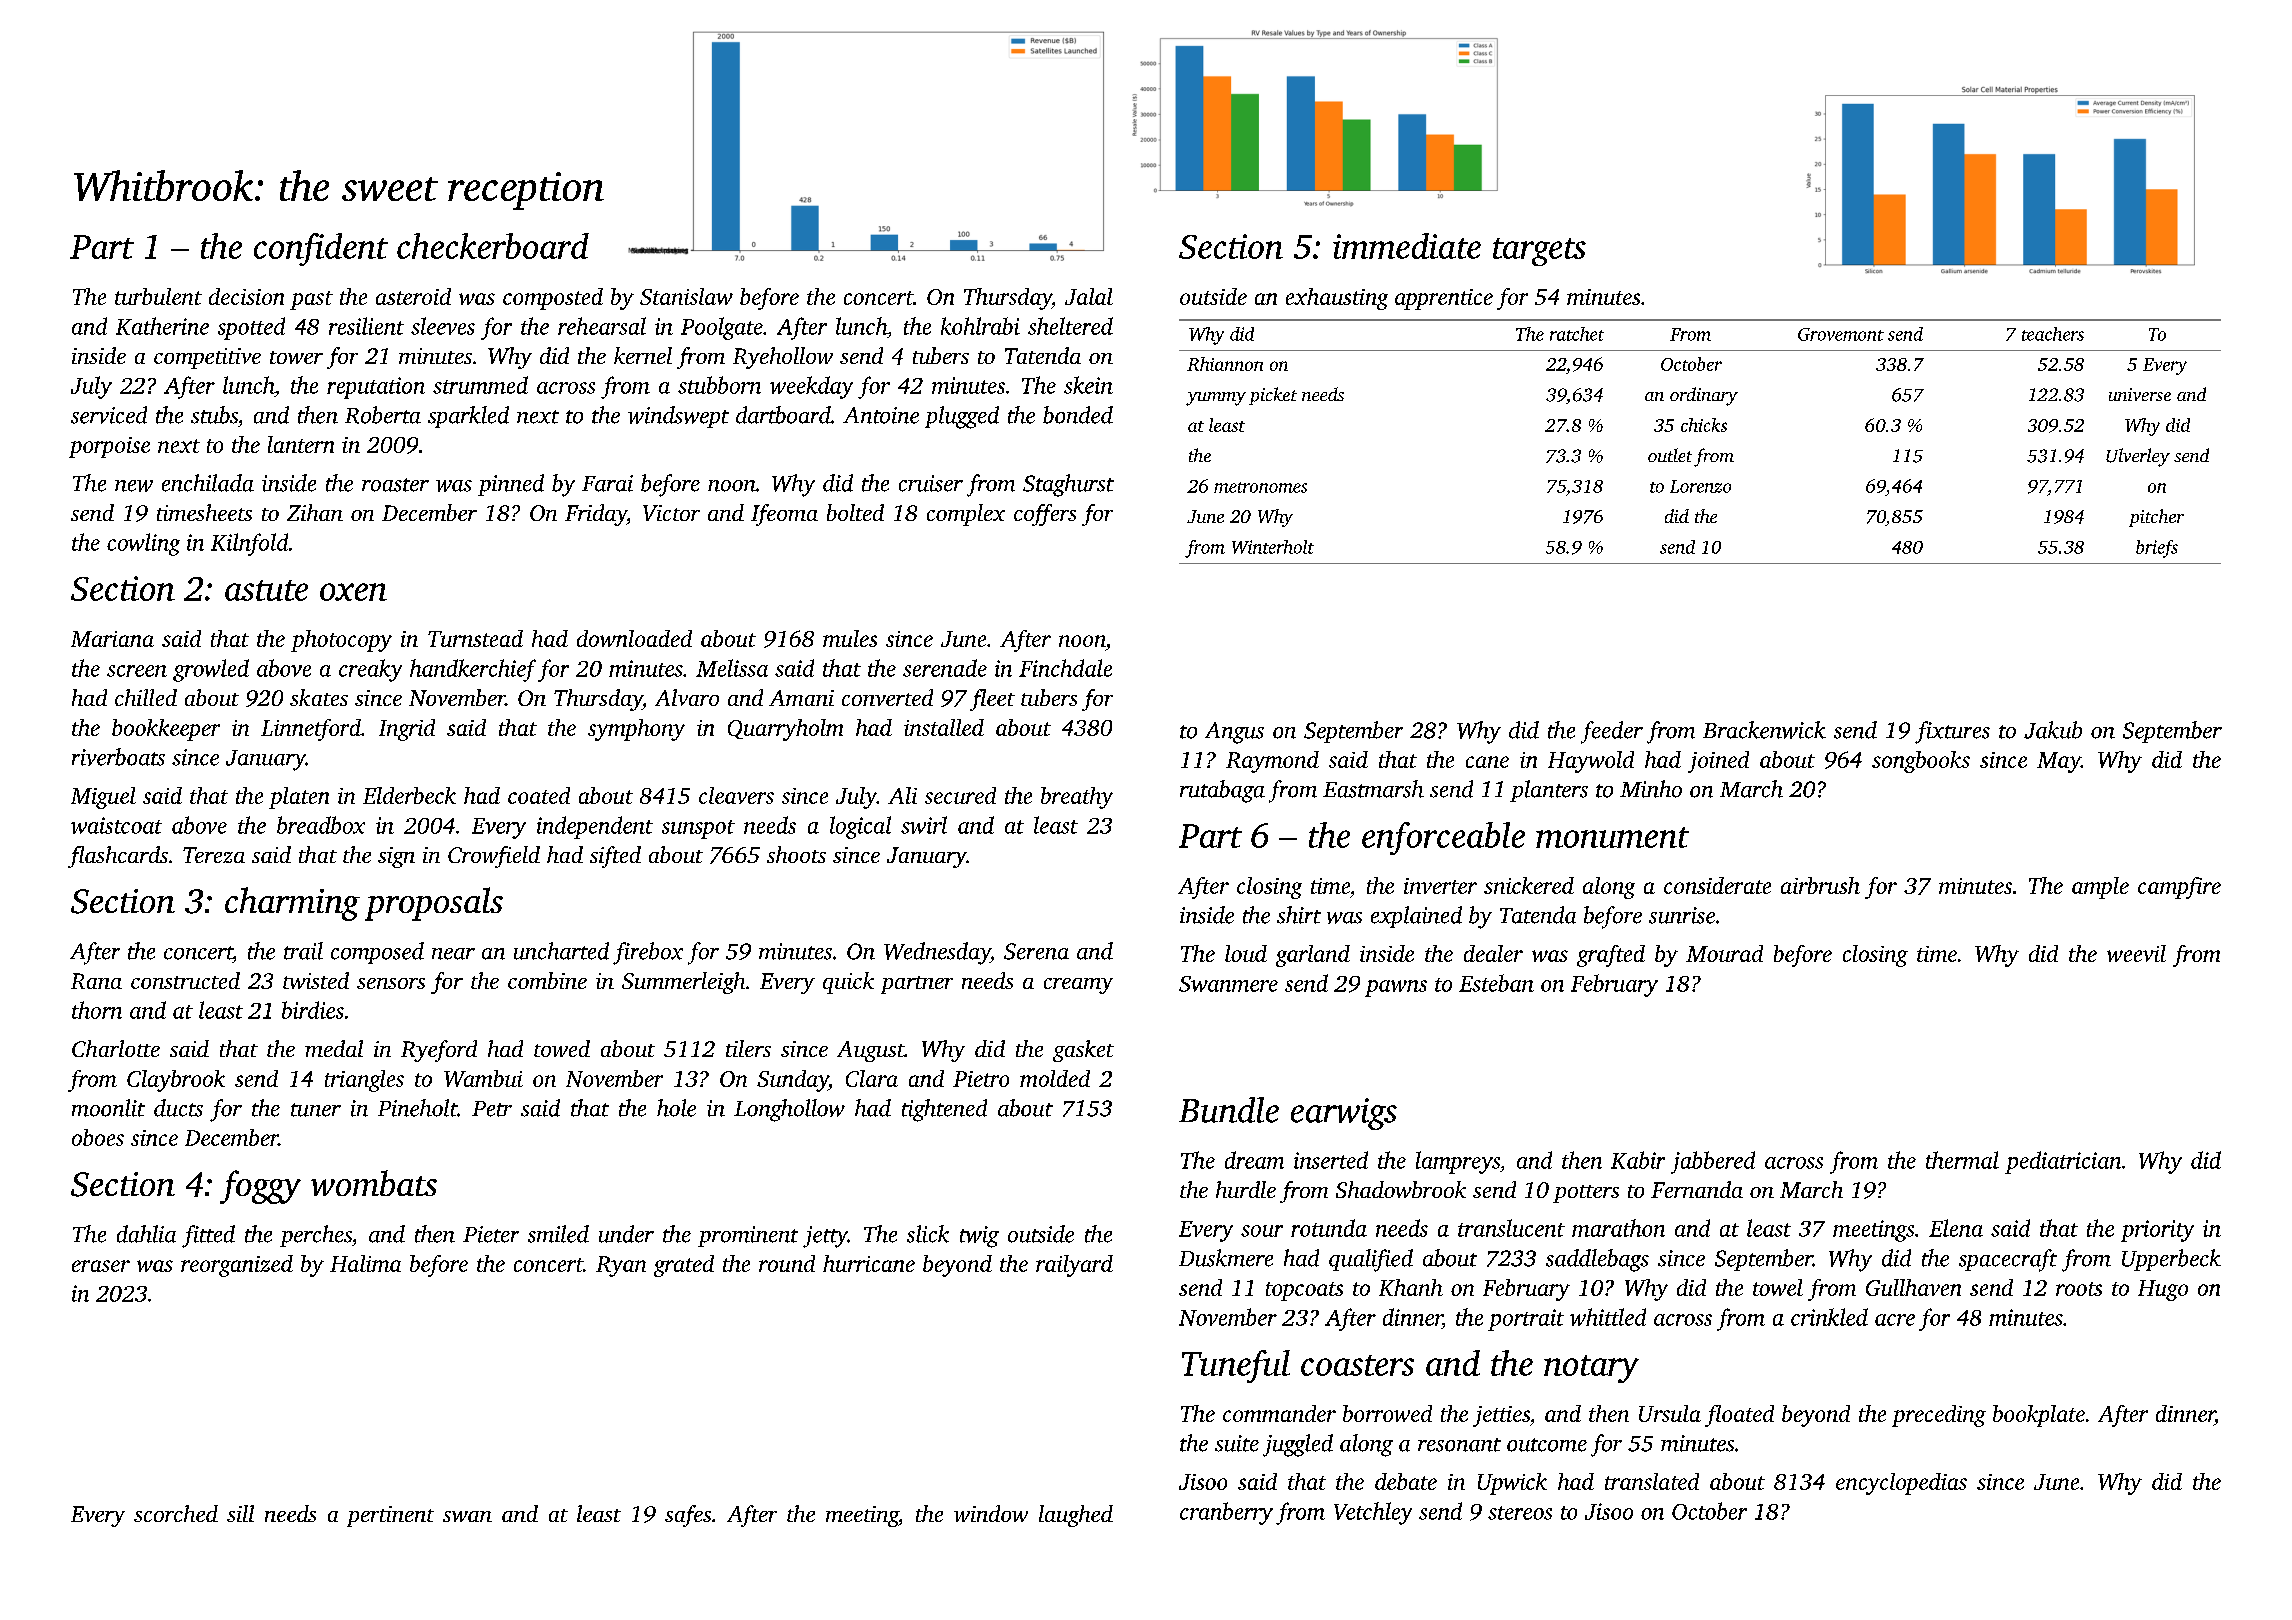 The width and height of the page is (2292, 1620). What do you see at coordinates (1956, 1228) in the page?
I see `Elena` at bounding box center [1956, 1228].
